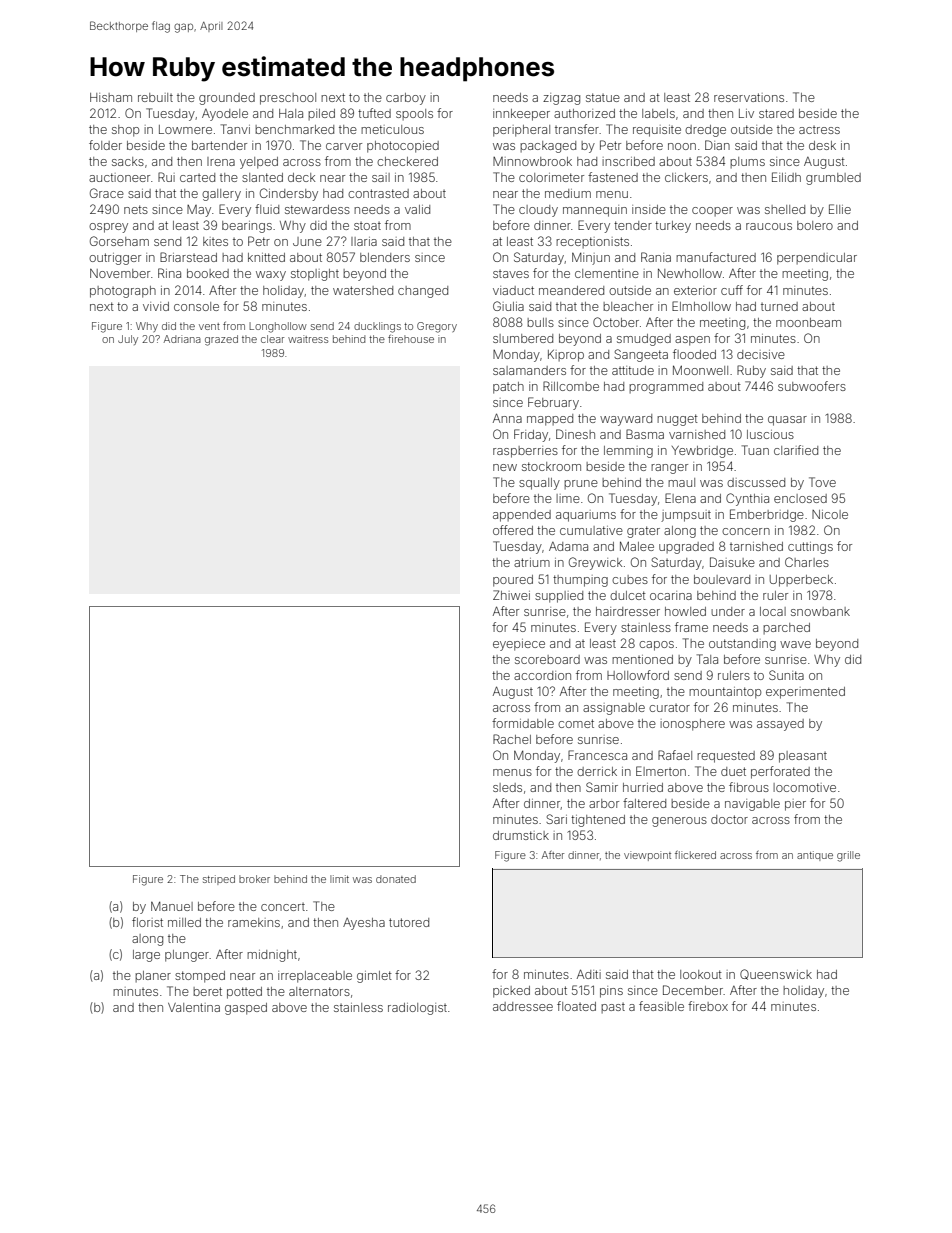 This screenshot has height=1233, width=952. I want to click on grazed, so click(221, 340).
